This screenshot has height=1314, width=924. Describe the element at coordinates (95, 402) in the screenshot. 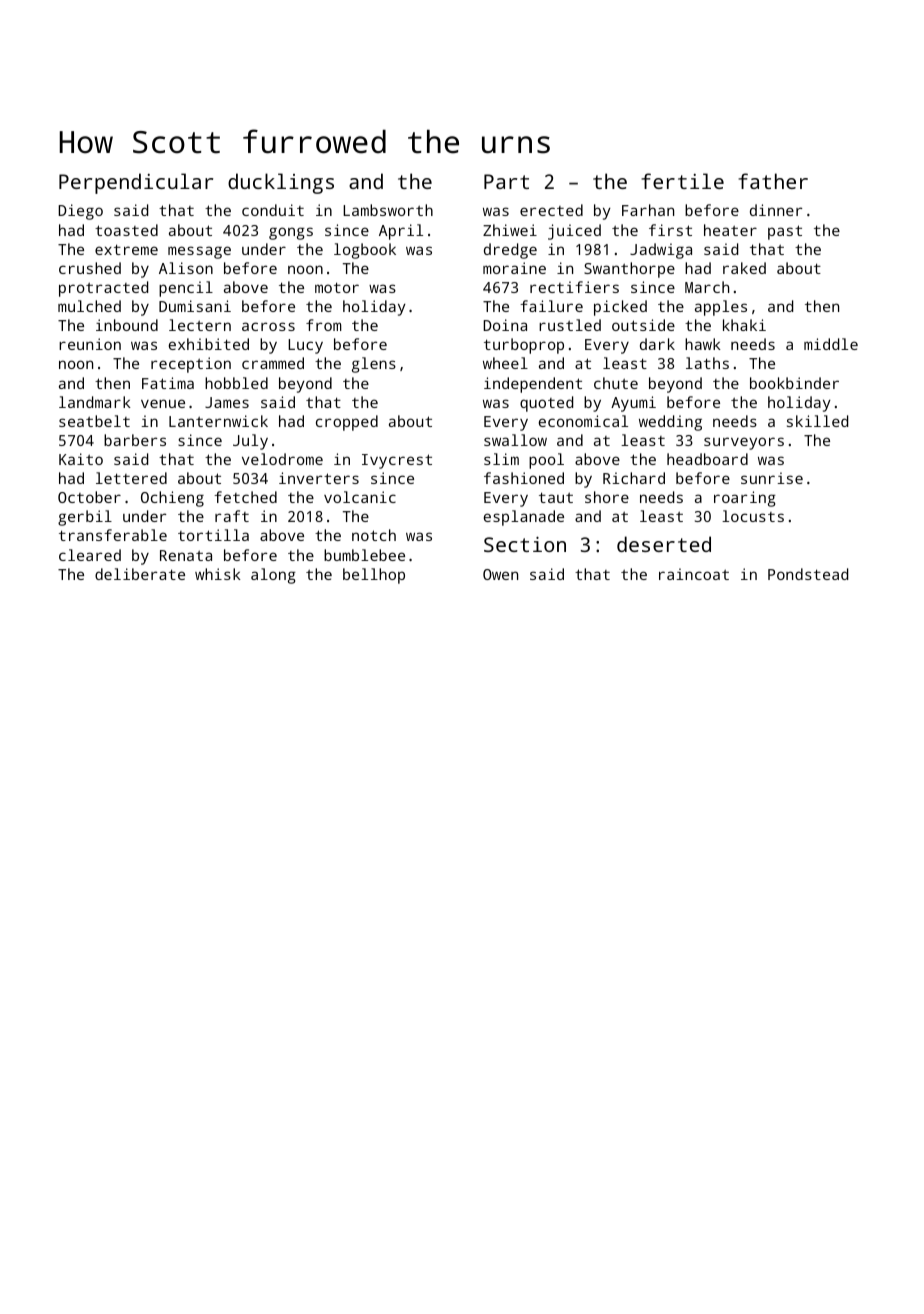

I see `landmark` at that location.
